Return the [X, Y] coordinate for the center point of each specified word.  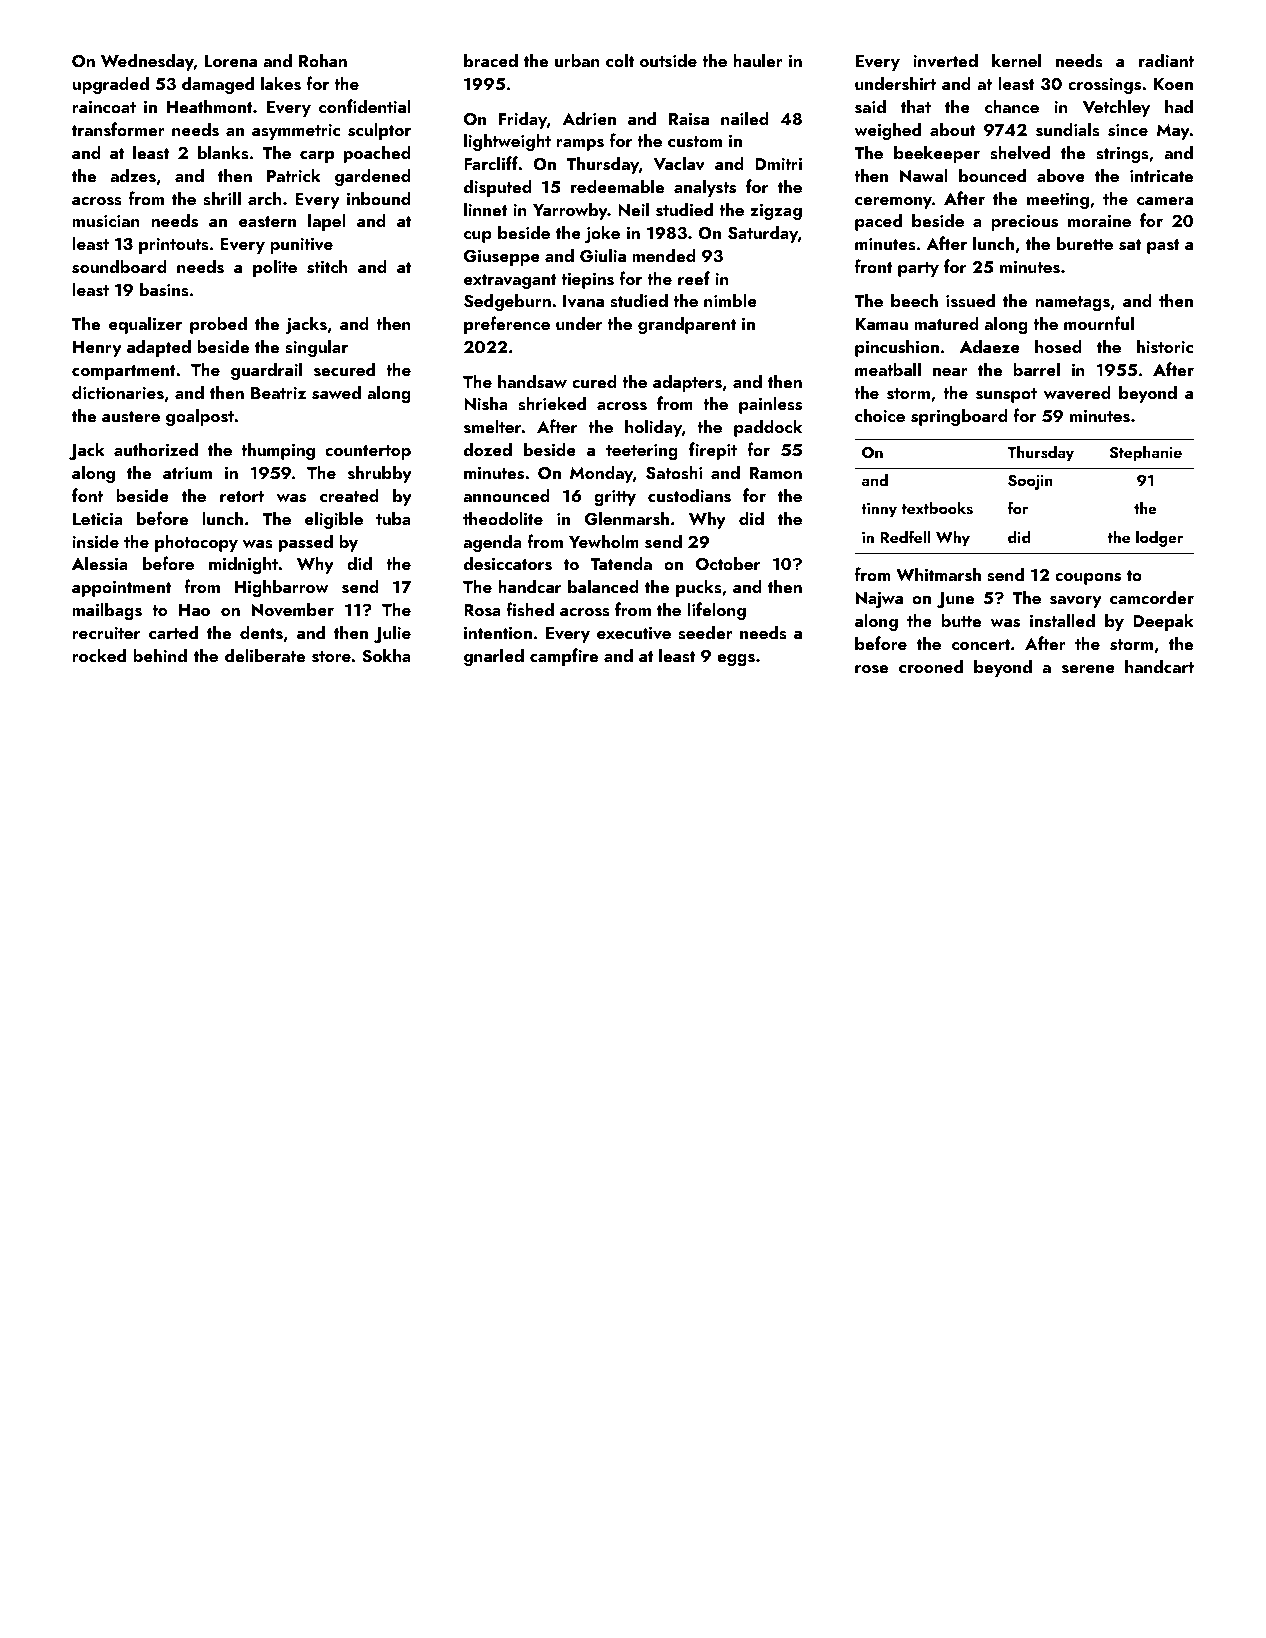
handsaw [532, 381]
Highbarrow [282, 588]
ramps [580, 145]
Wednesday [147, 62]
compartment [124, 372]
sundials [1068, 129]
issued [970, 300]
